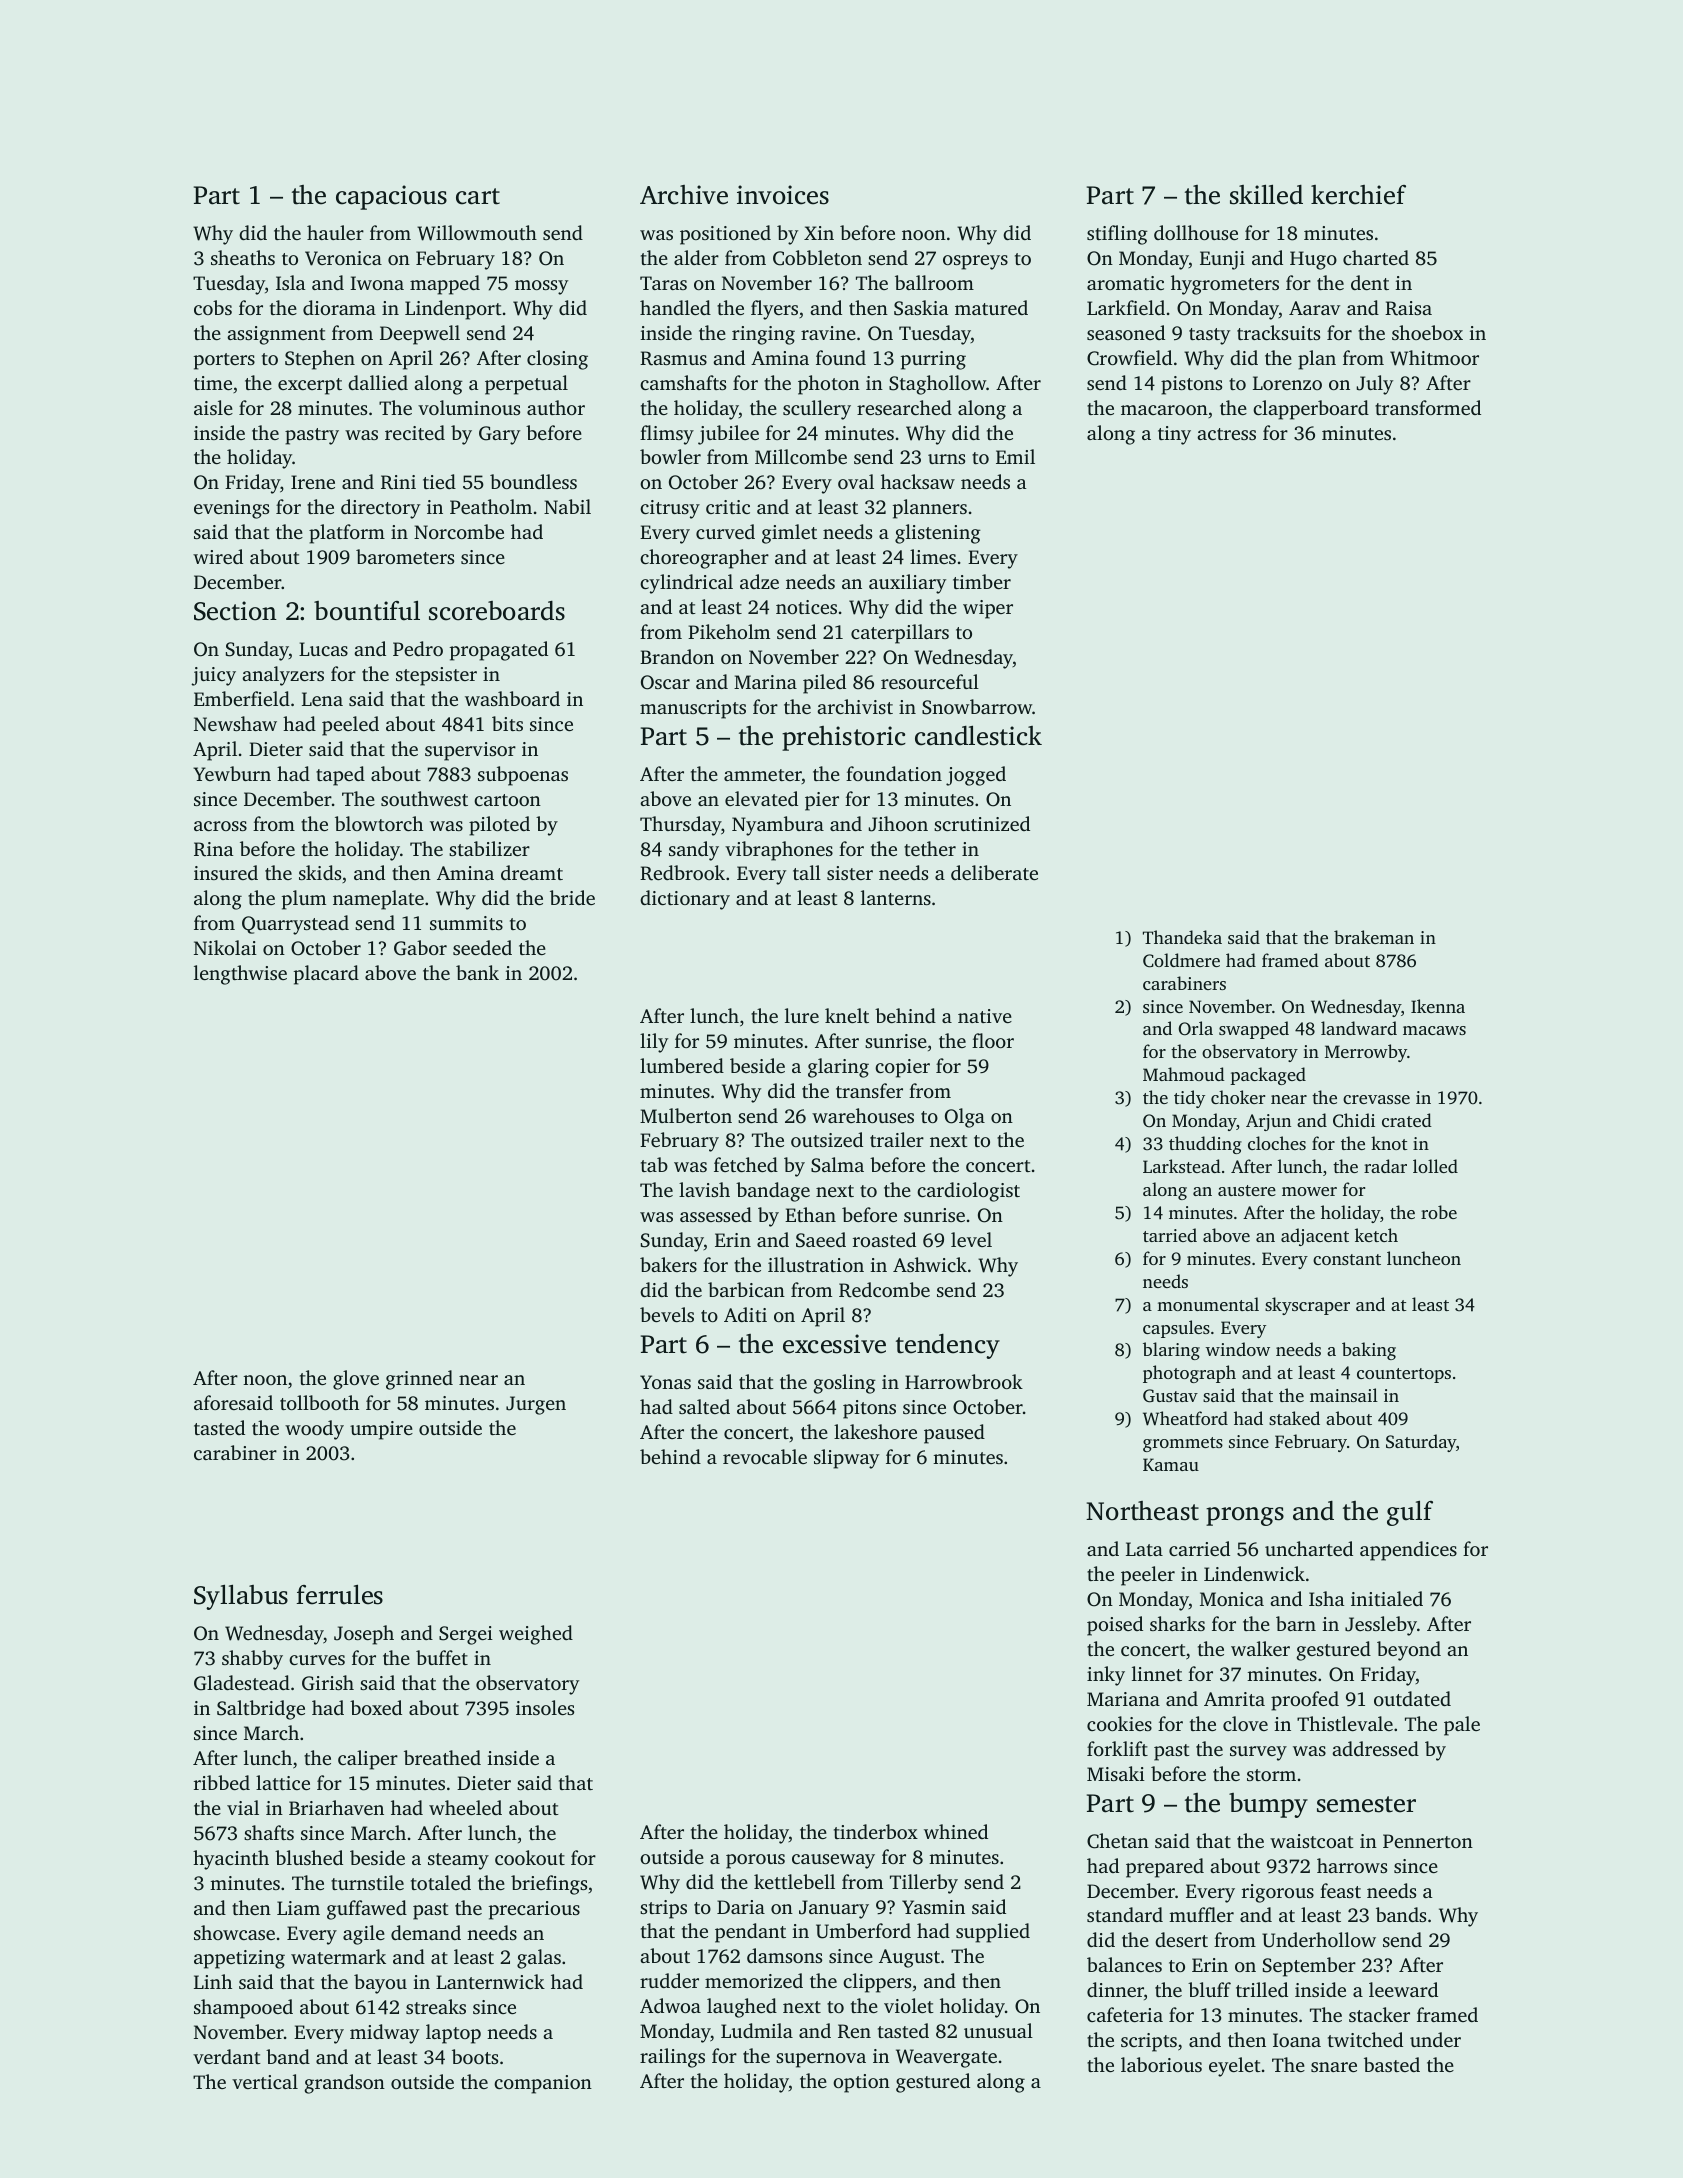  Describe the element at coordinates (665, 682) in the image. I see `Oscar` at that location.
